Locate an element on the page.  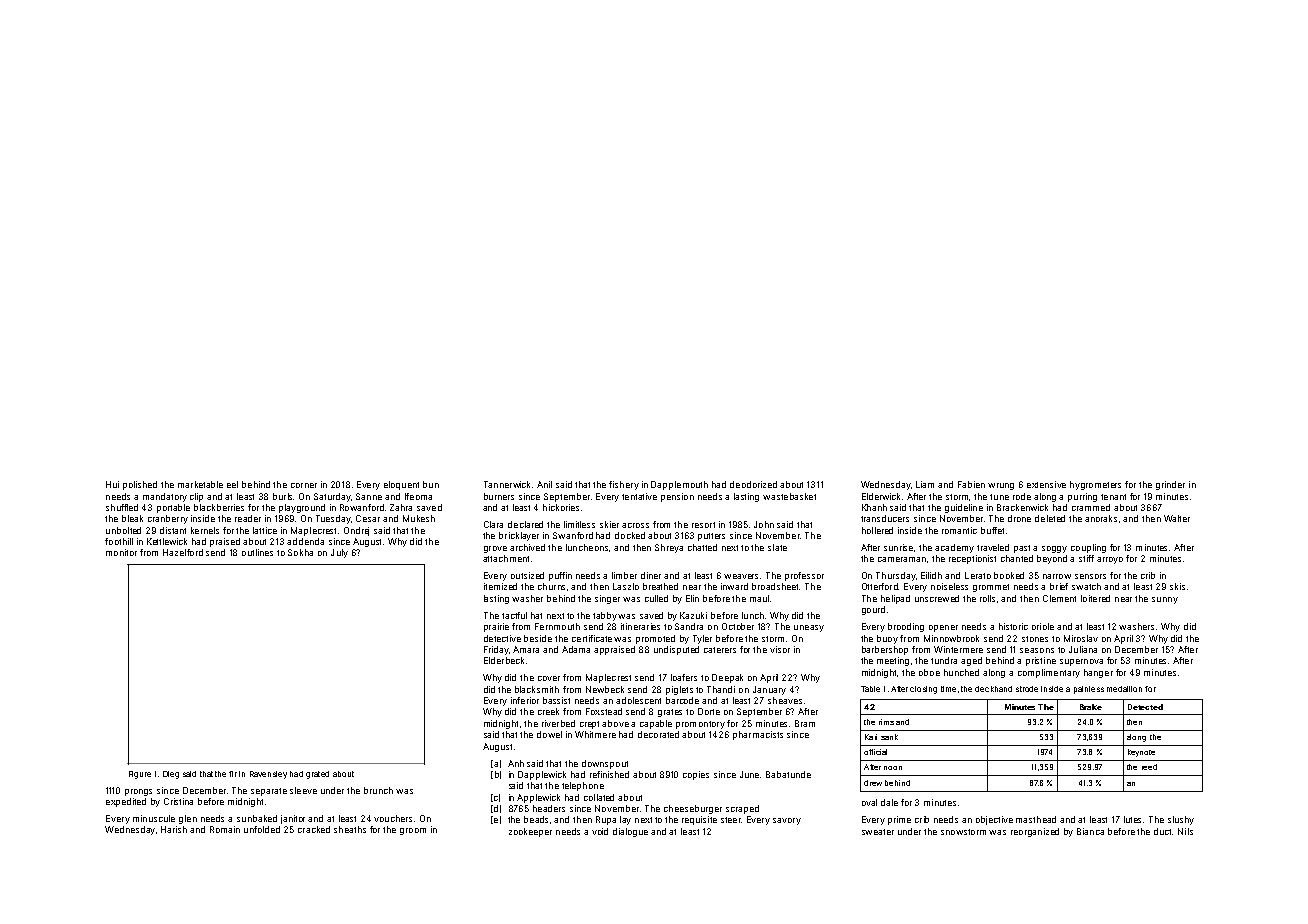
dialogue is located at coordinates (630, 832).
